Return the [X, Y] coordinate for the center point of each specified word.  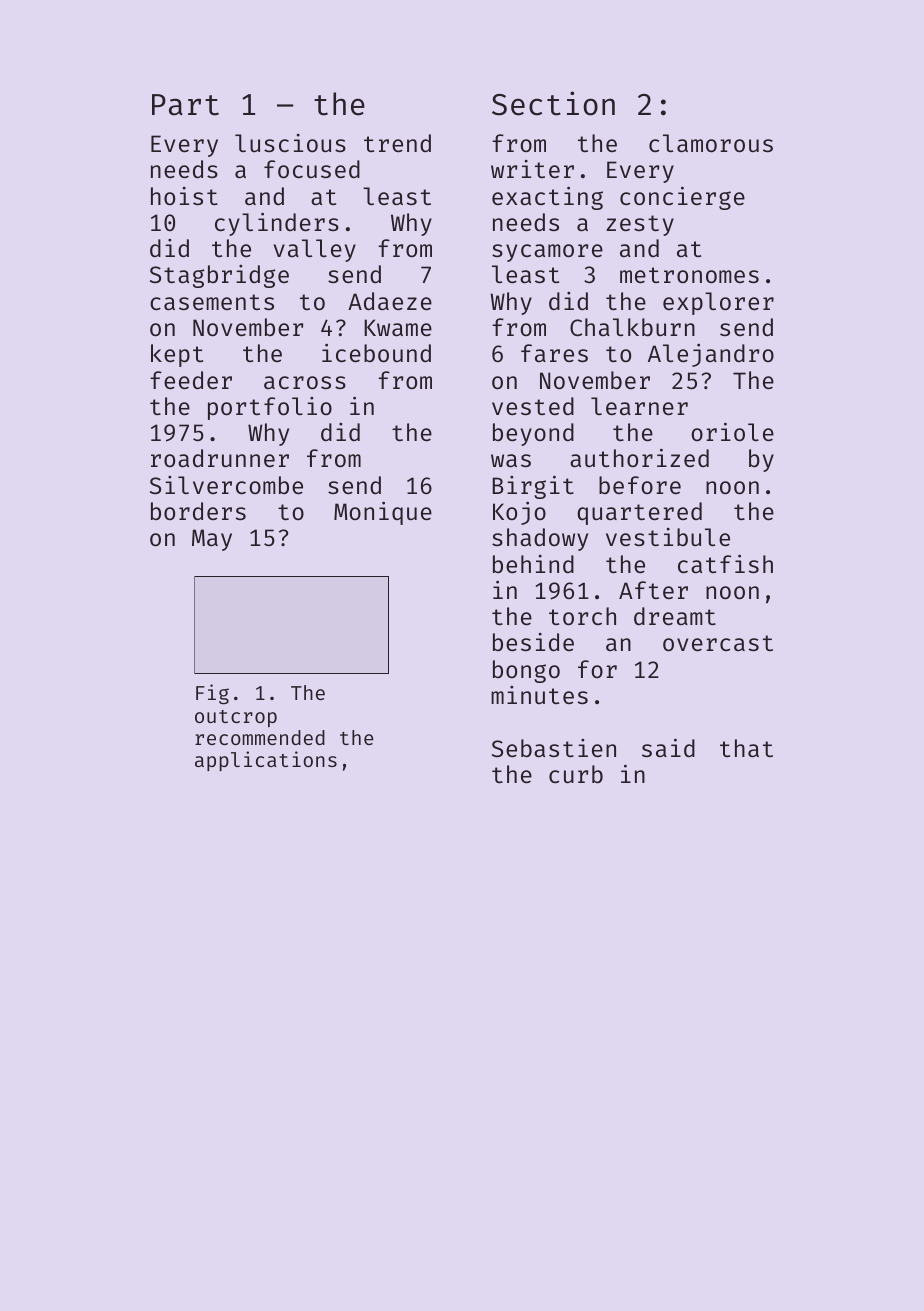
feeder [191, 380]
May [212, 540]
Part [185, 105]
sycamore [547, 253]
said [668, 747]
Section [553, 103]
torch [582, 616]
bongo [526, 671]
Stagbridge [219, 276]
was [511, 460]
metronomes [689, 275]
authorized [639, 457]
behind [533, 564]
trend [397, 143]
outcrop [236, 718]
